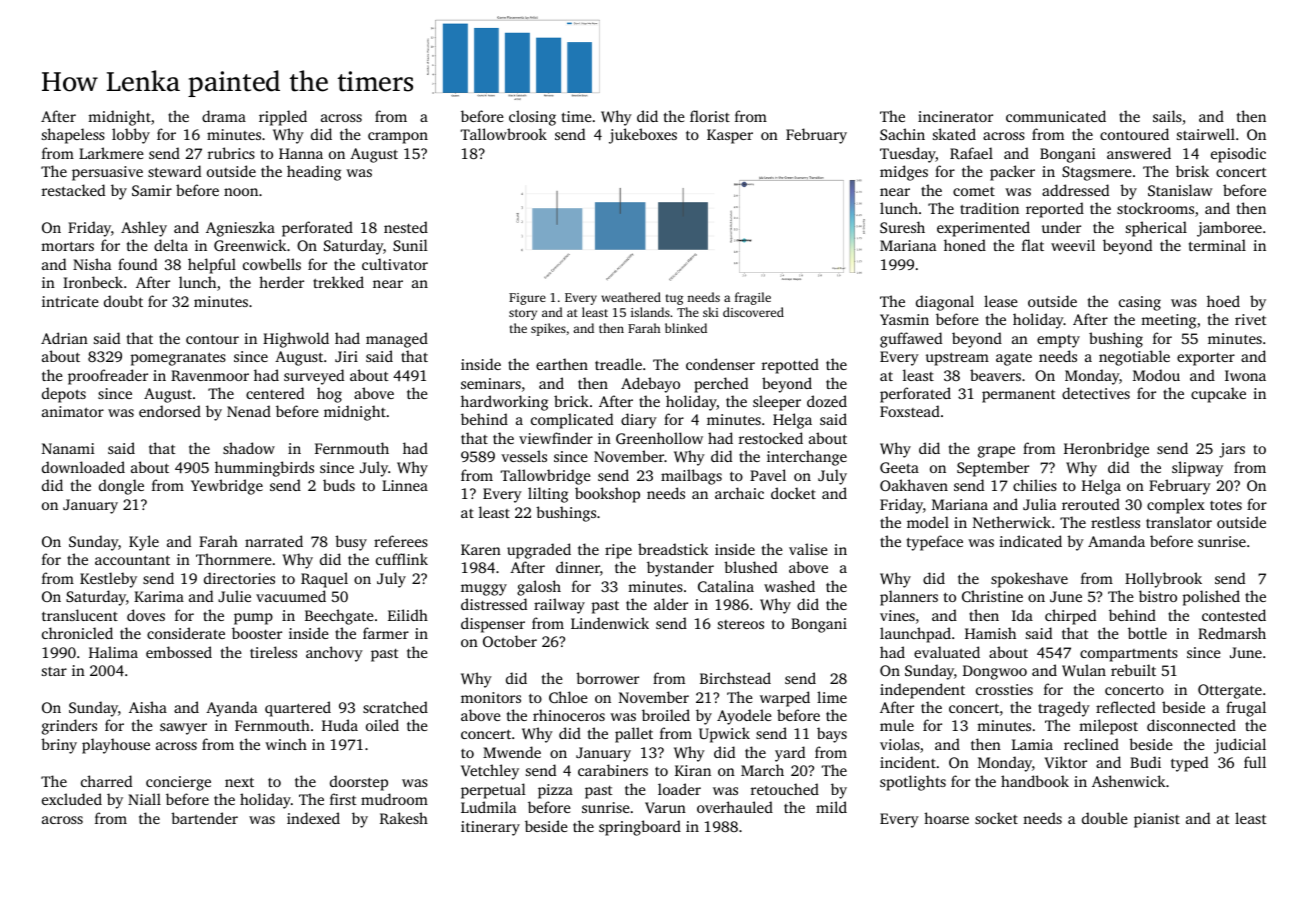 The height and width of the screenshot is (924, 1308). What do you see at coordinates (72, 799) in the screenshot?
I see `excluded` at bounding box center [72, 799].
